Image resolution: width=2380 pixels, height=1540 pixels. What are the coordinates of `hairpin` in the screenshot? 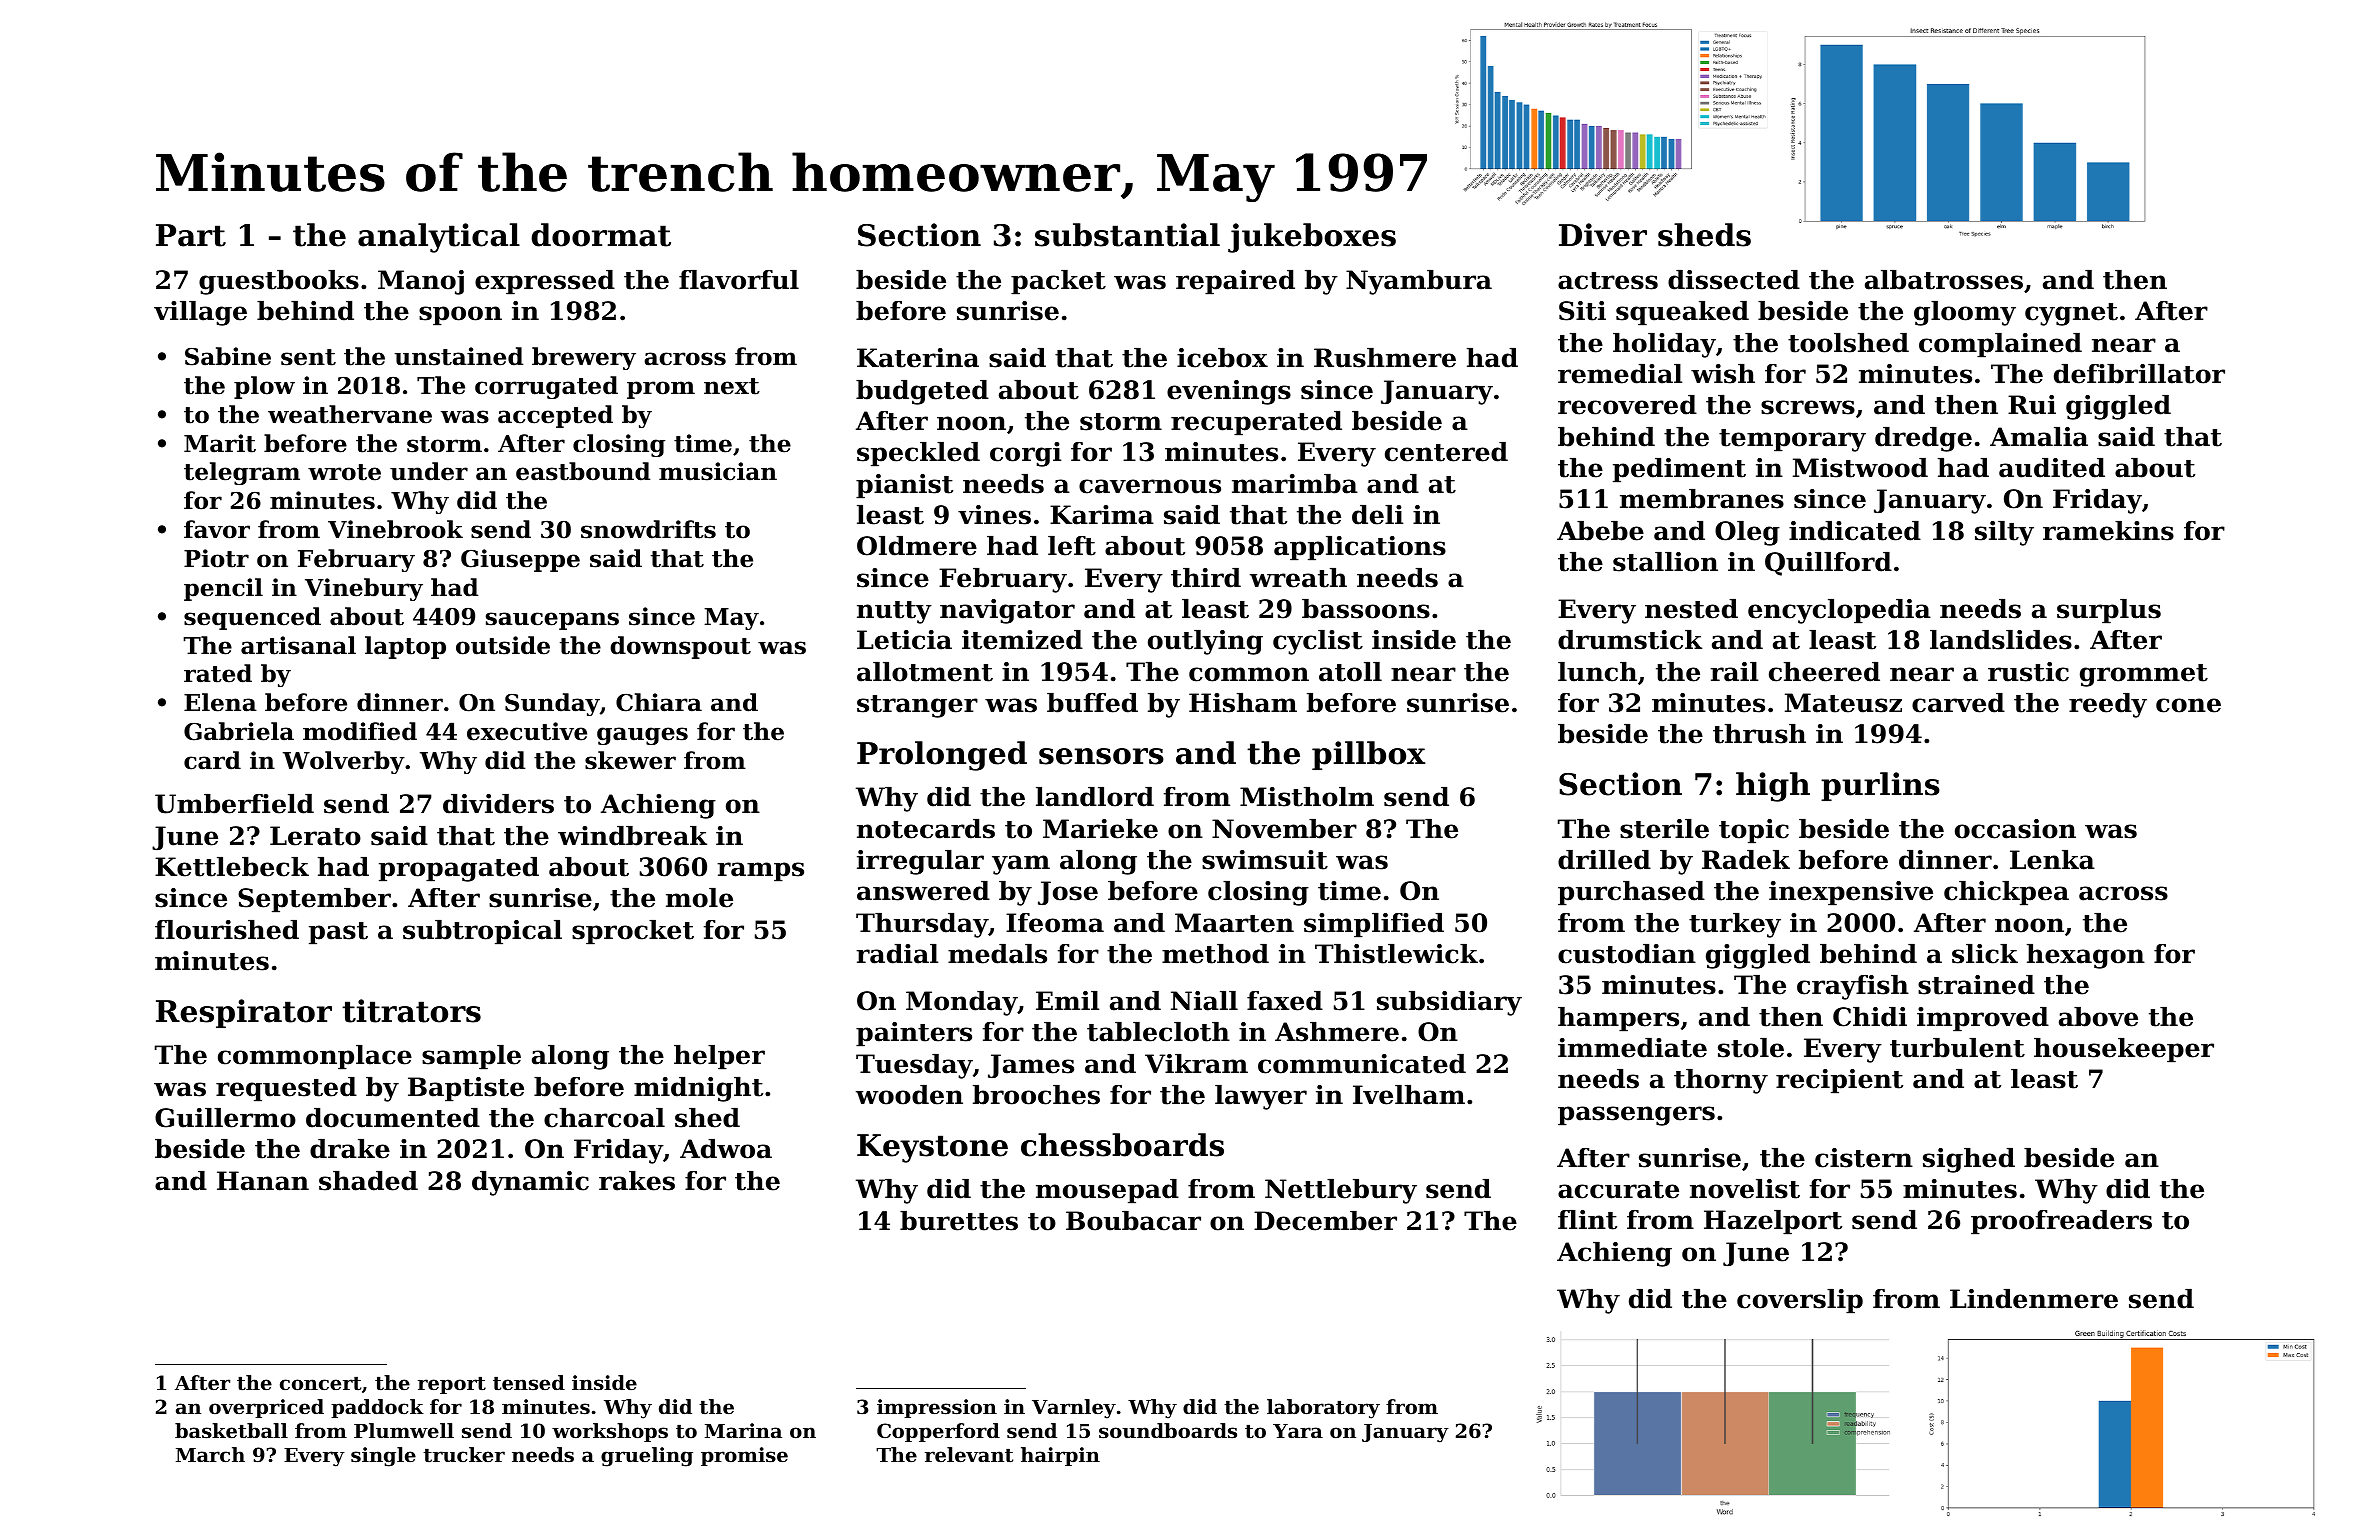 It's located at (1060, 1456).
